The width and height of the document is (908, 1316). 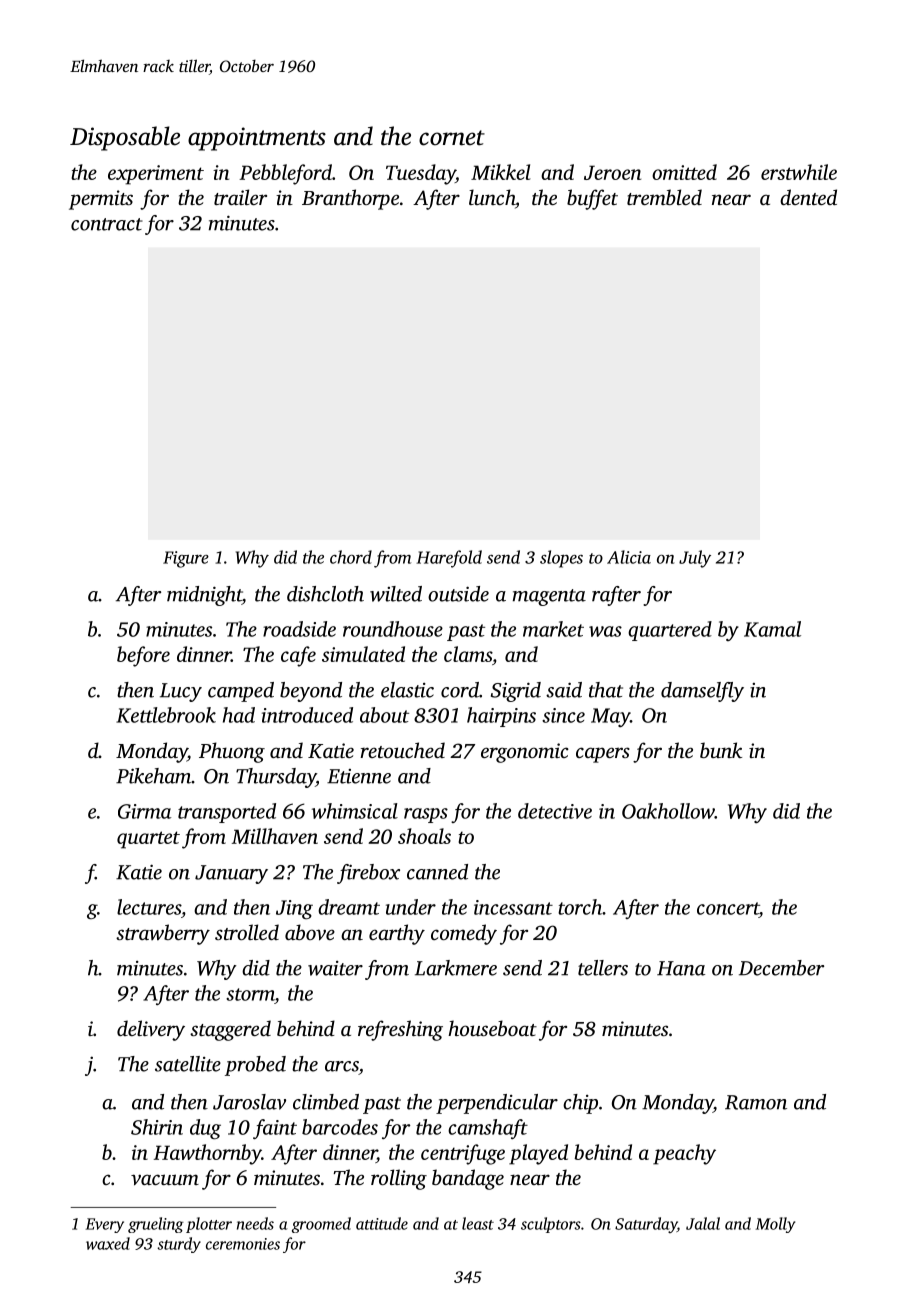 I want to click on Ramon, so click(x=756, y=1102).
